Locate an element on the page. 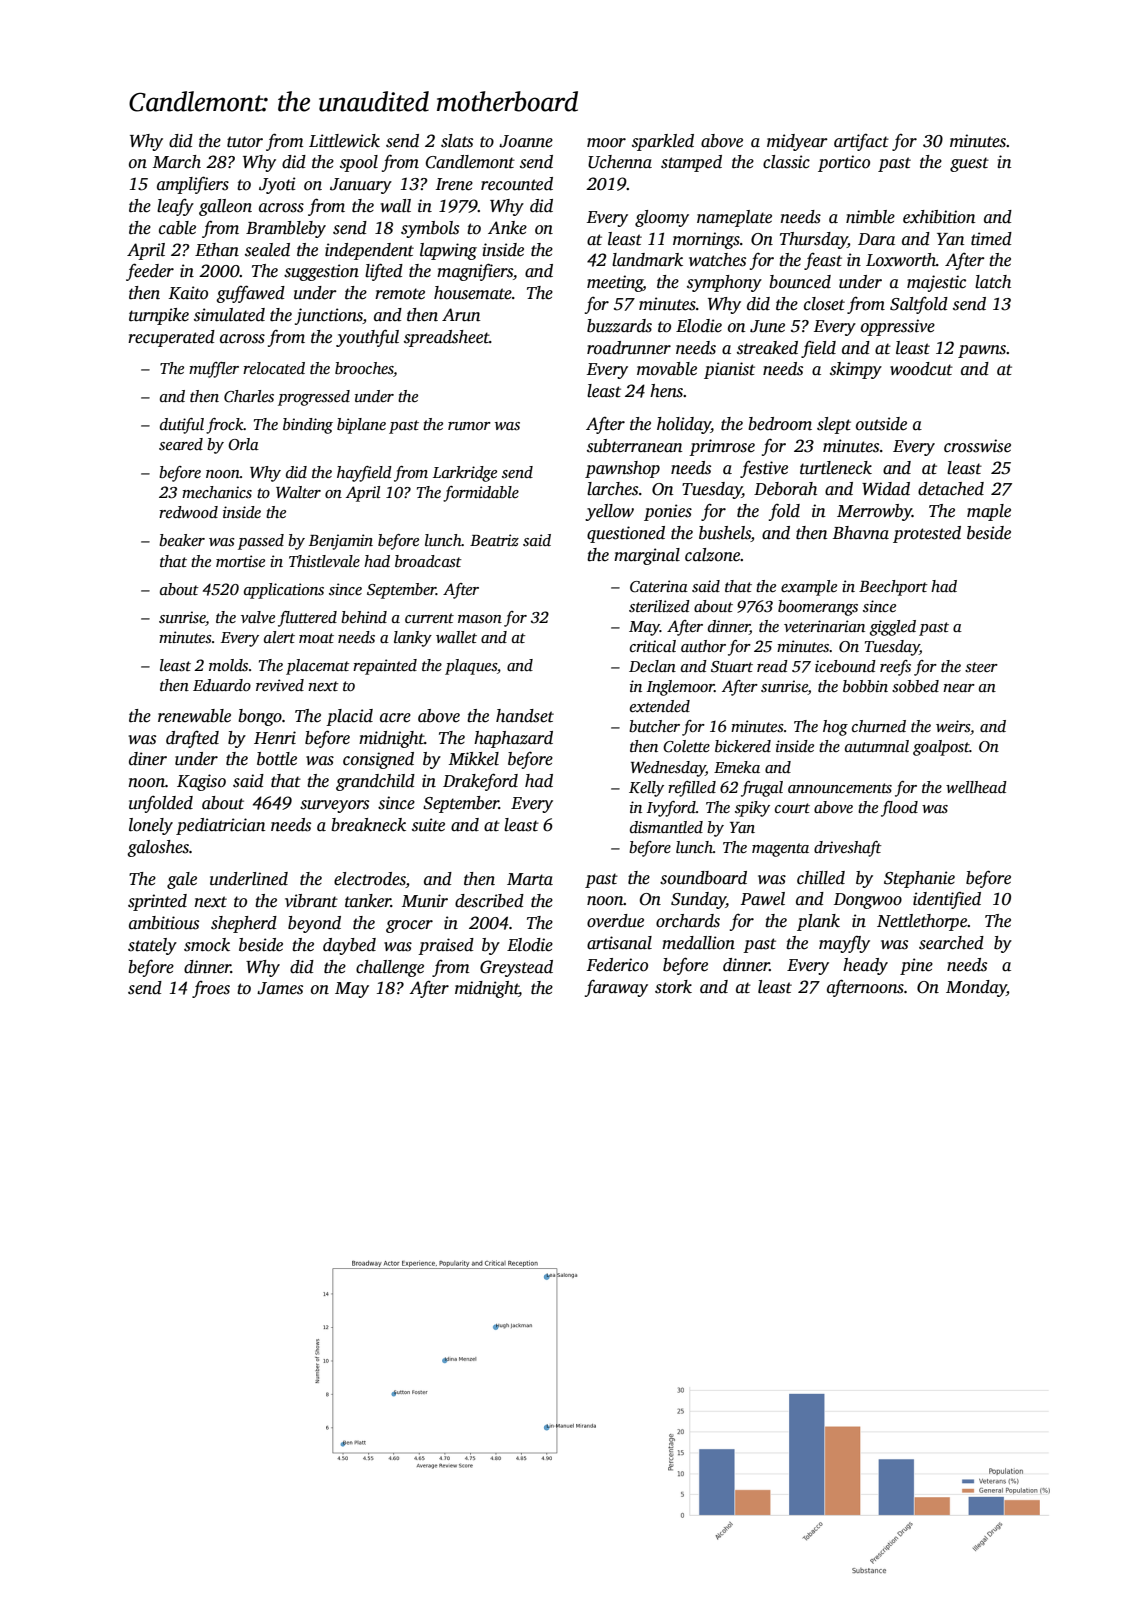 The height and width of the page is (1613, 1140). alert is located at coordinates (279, 637).
